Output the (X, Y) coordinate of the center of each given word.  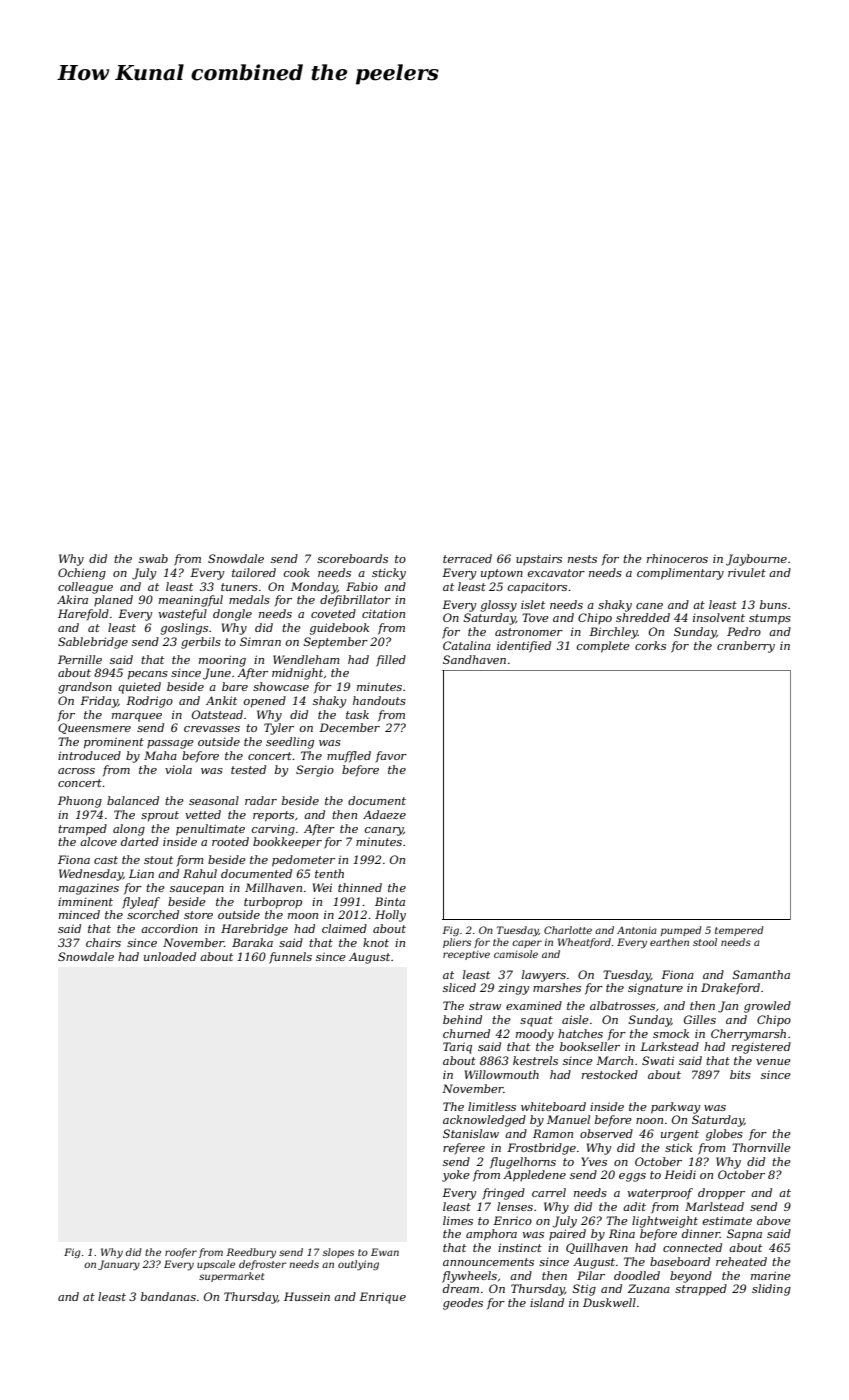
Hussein (307, 1296)
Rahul (200, 873)
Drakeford (730, 989)
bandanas (168, 1296)
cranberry (746, 647)
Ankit (221, 700)
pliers (457, 943)
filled (391, 661)
